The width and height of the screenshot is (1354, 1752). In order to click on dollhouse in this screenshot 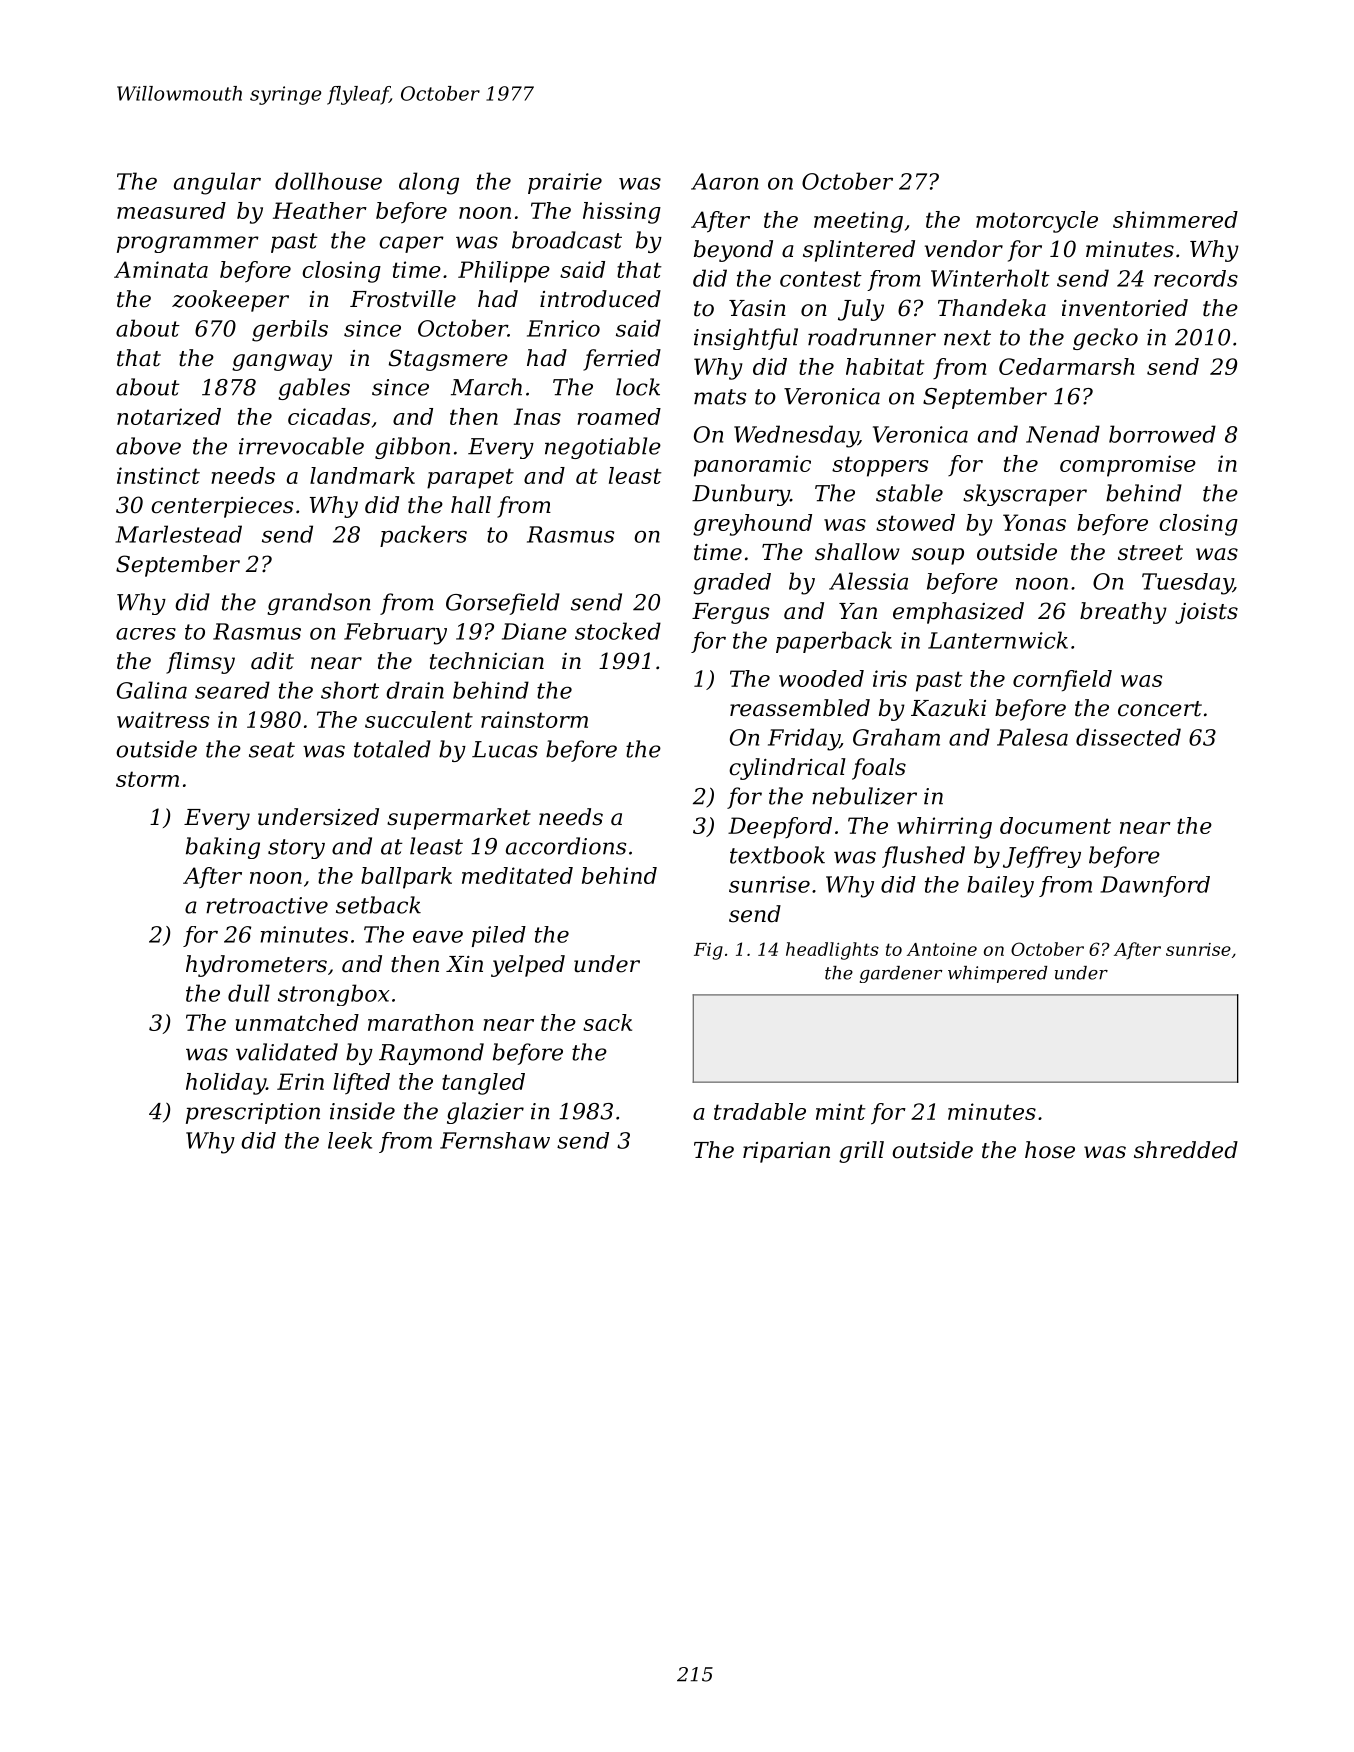, I will do `click(328, 181)`.
